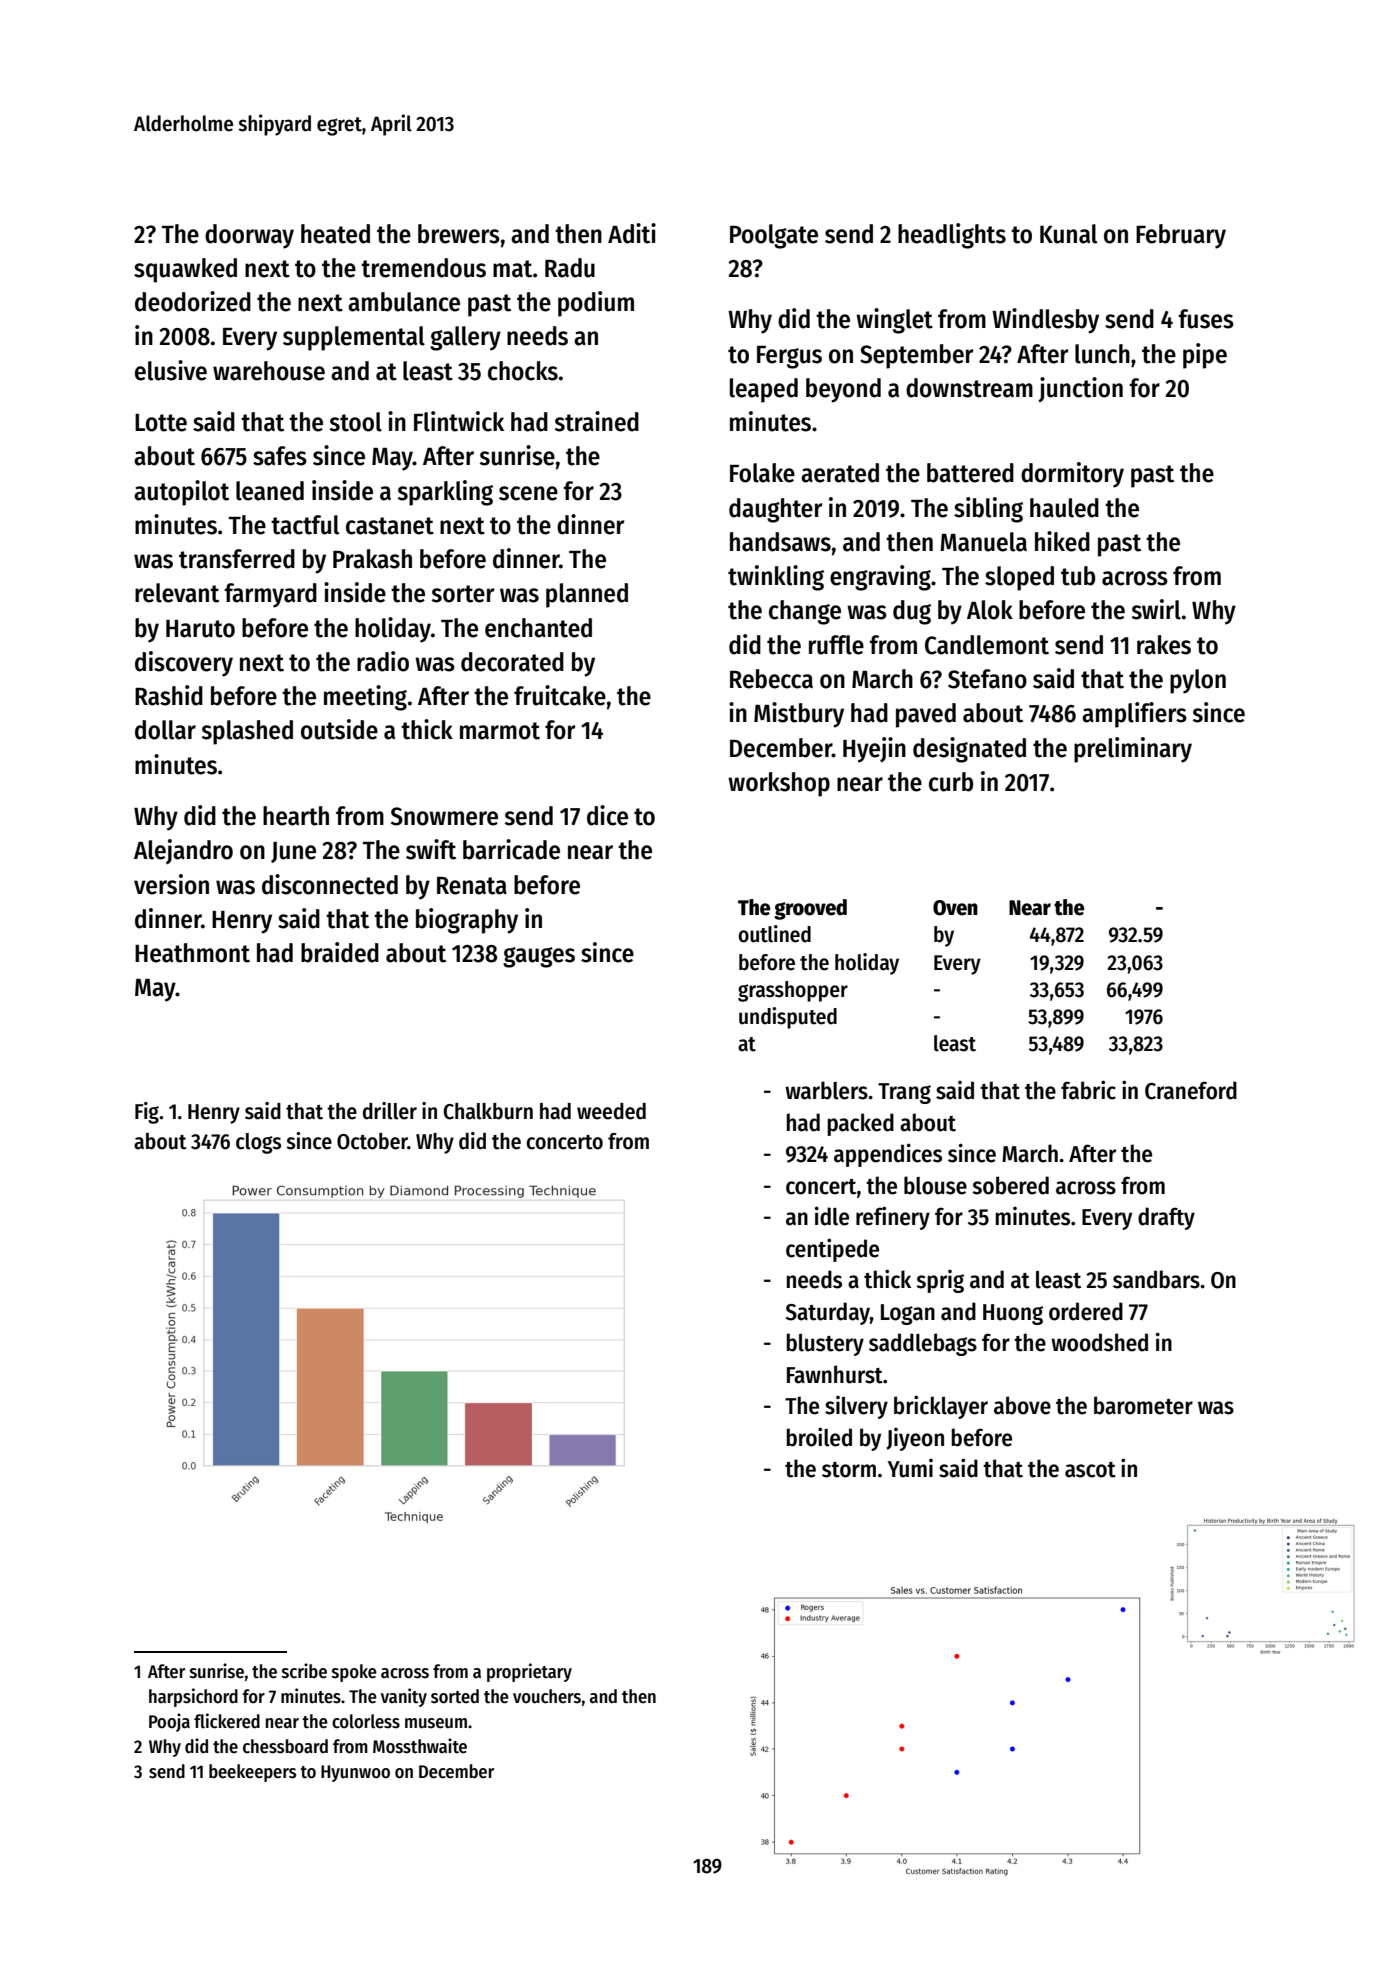 Image resolution: width=1386 pixels, height=1969 pixels. What do you see at coordinates (547, 1696) in the image?
I see `vouchers` at bounding box center [547, 1696].
